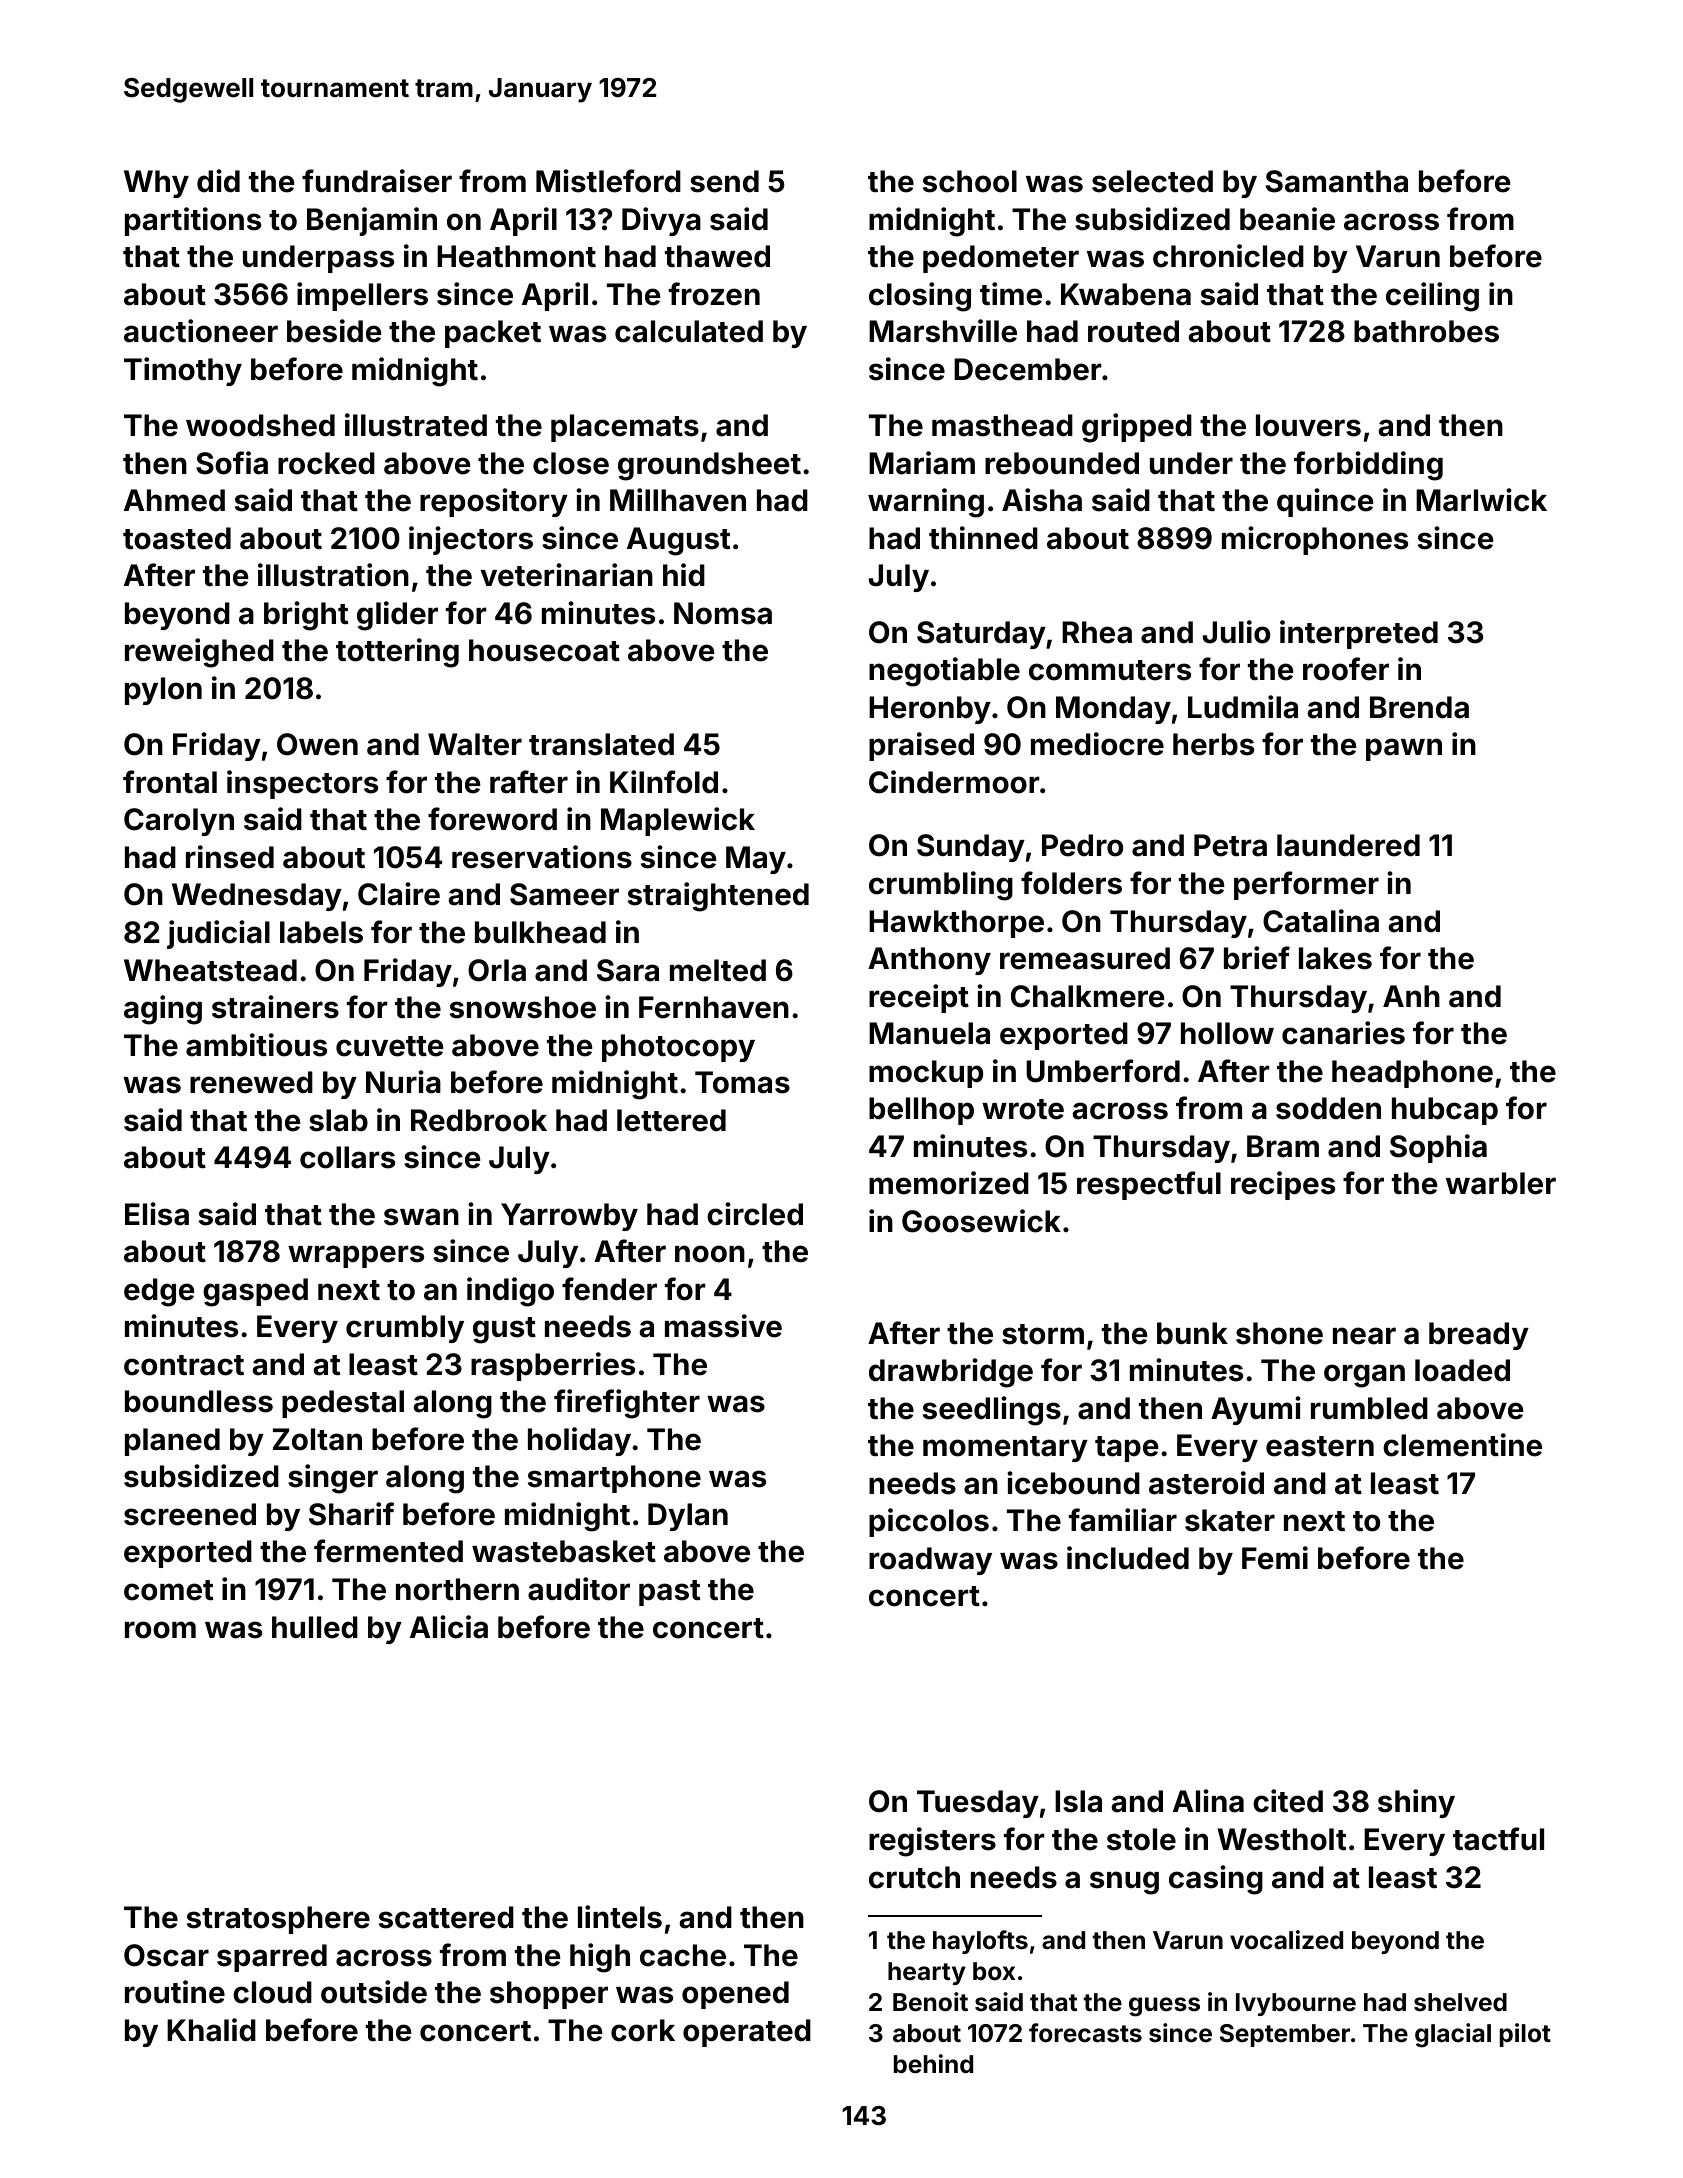 This image has width=1683, height=2178. Describe the element at coordinates (416, 425) in the image. I see `illustrated` at that location.
